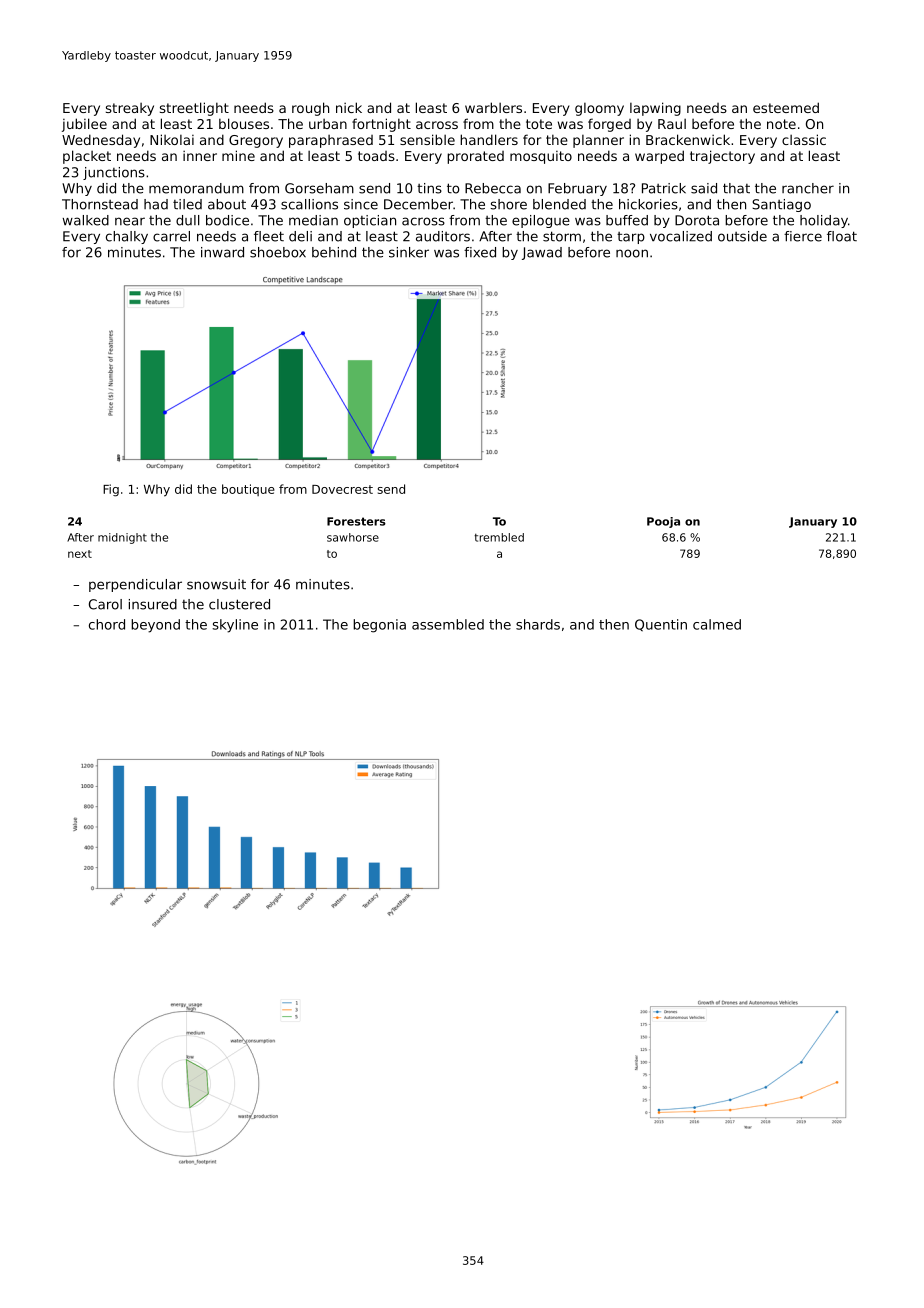 Image resolution: width=924 pixels, height=1308 pixels. What do you see at coordinates (105, 604) in the image?
I see `Carol` at bounding box center [105, 604].
